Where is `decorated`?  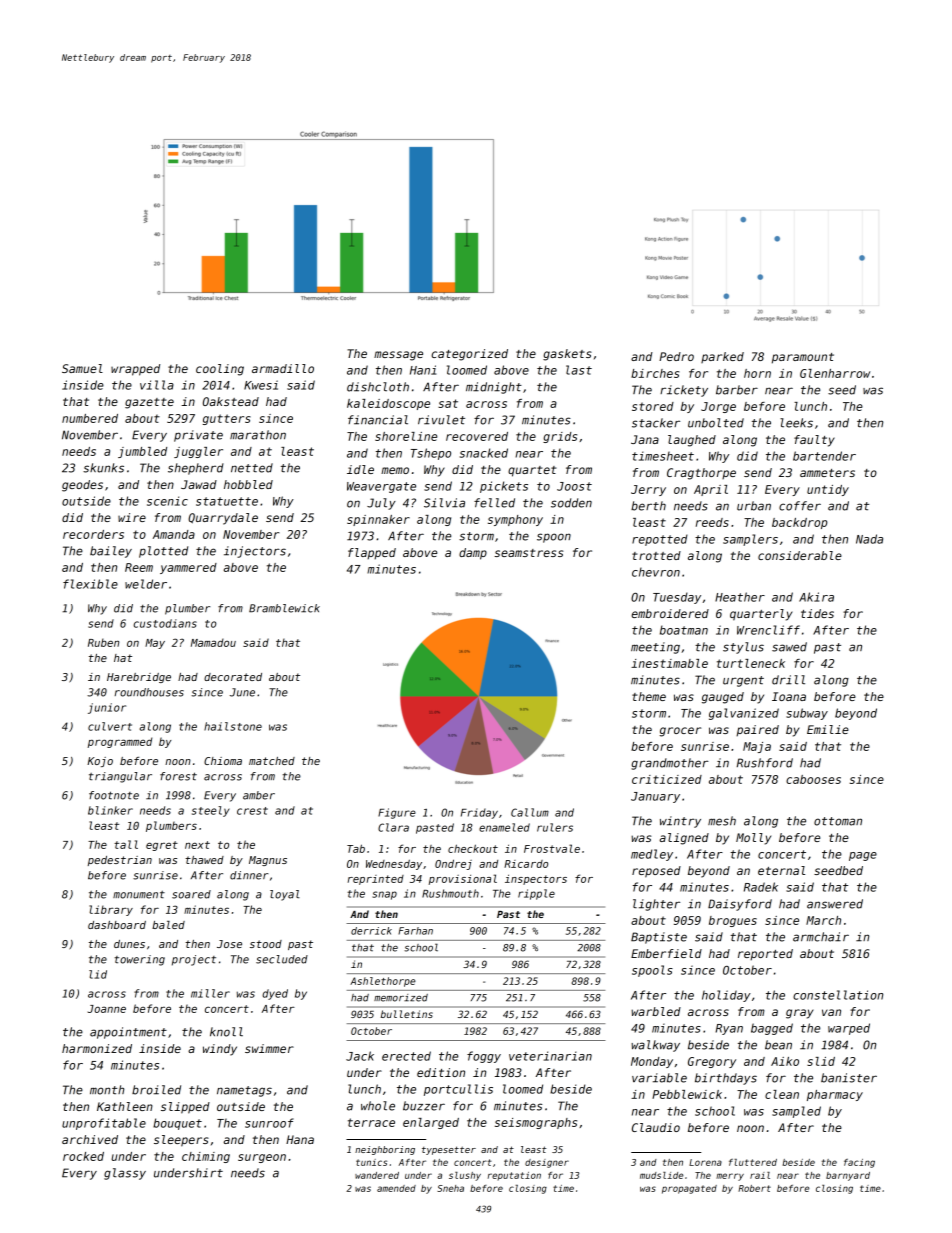 decorated is located at coordinates (233, 677).
